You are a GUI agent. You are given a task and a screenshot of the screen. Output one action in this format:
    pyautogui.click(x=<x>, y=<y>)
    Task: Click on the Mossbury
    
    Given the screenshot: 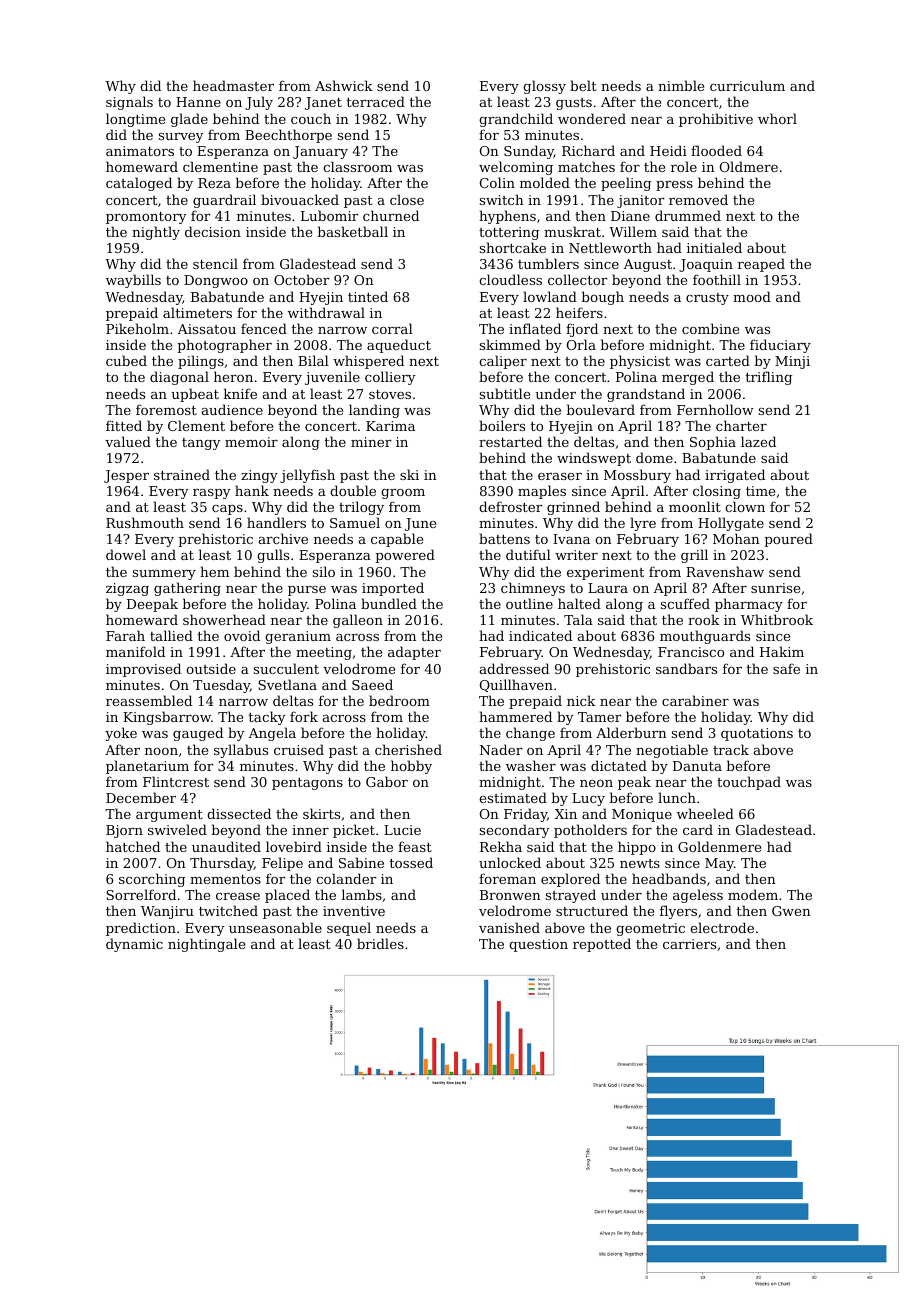 What is the action you would take?
    pyautogui.click(x=637, y=476)
